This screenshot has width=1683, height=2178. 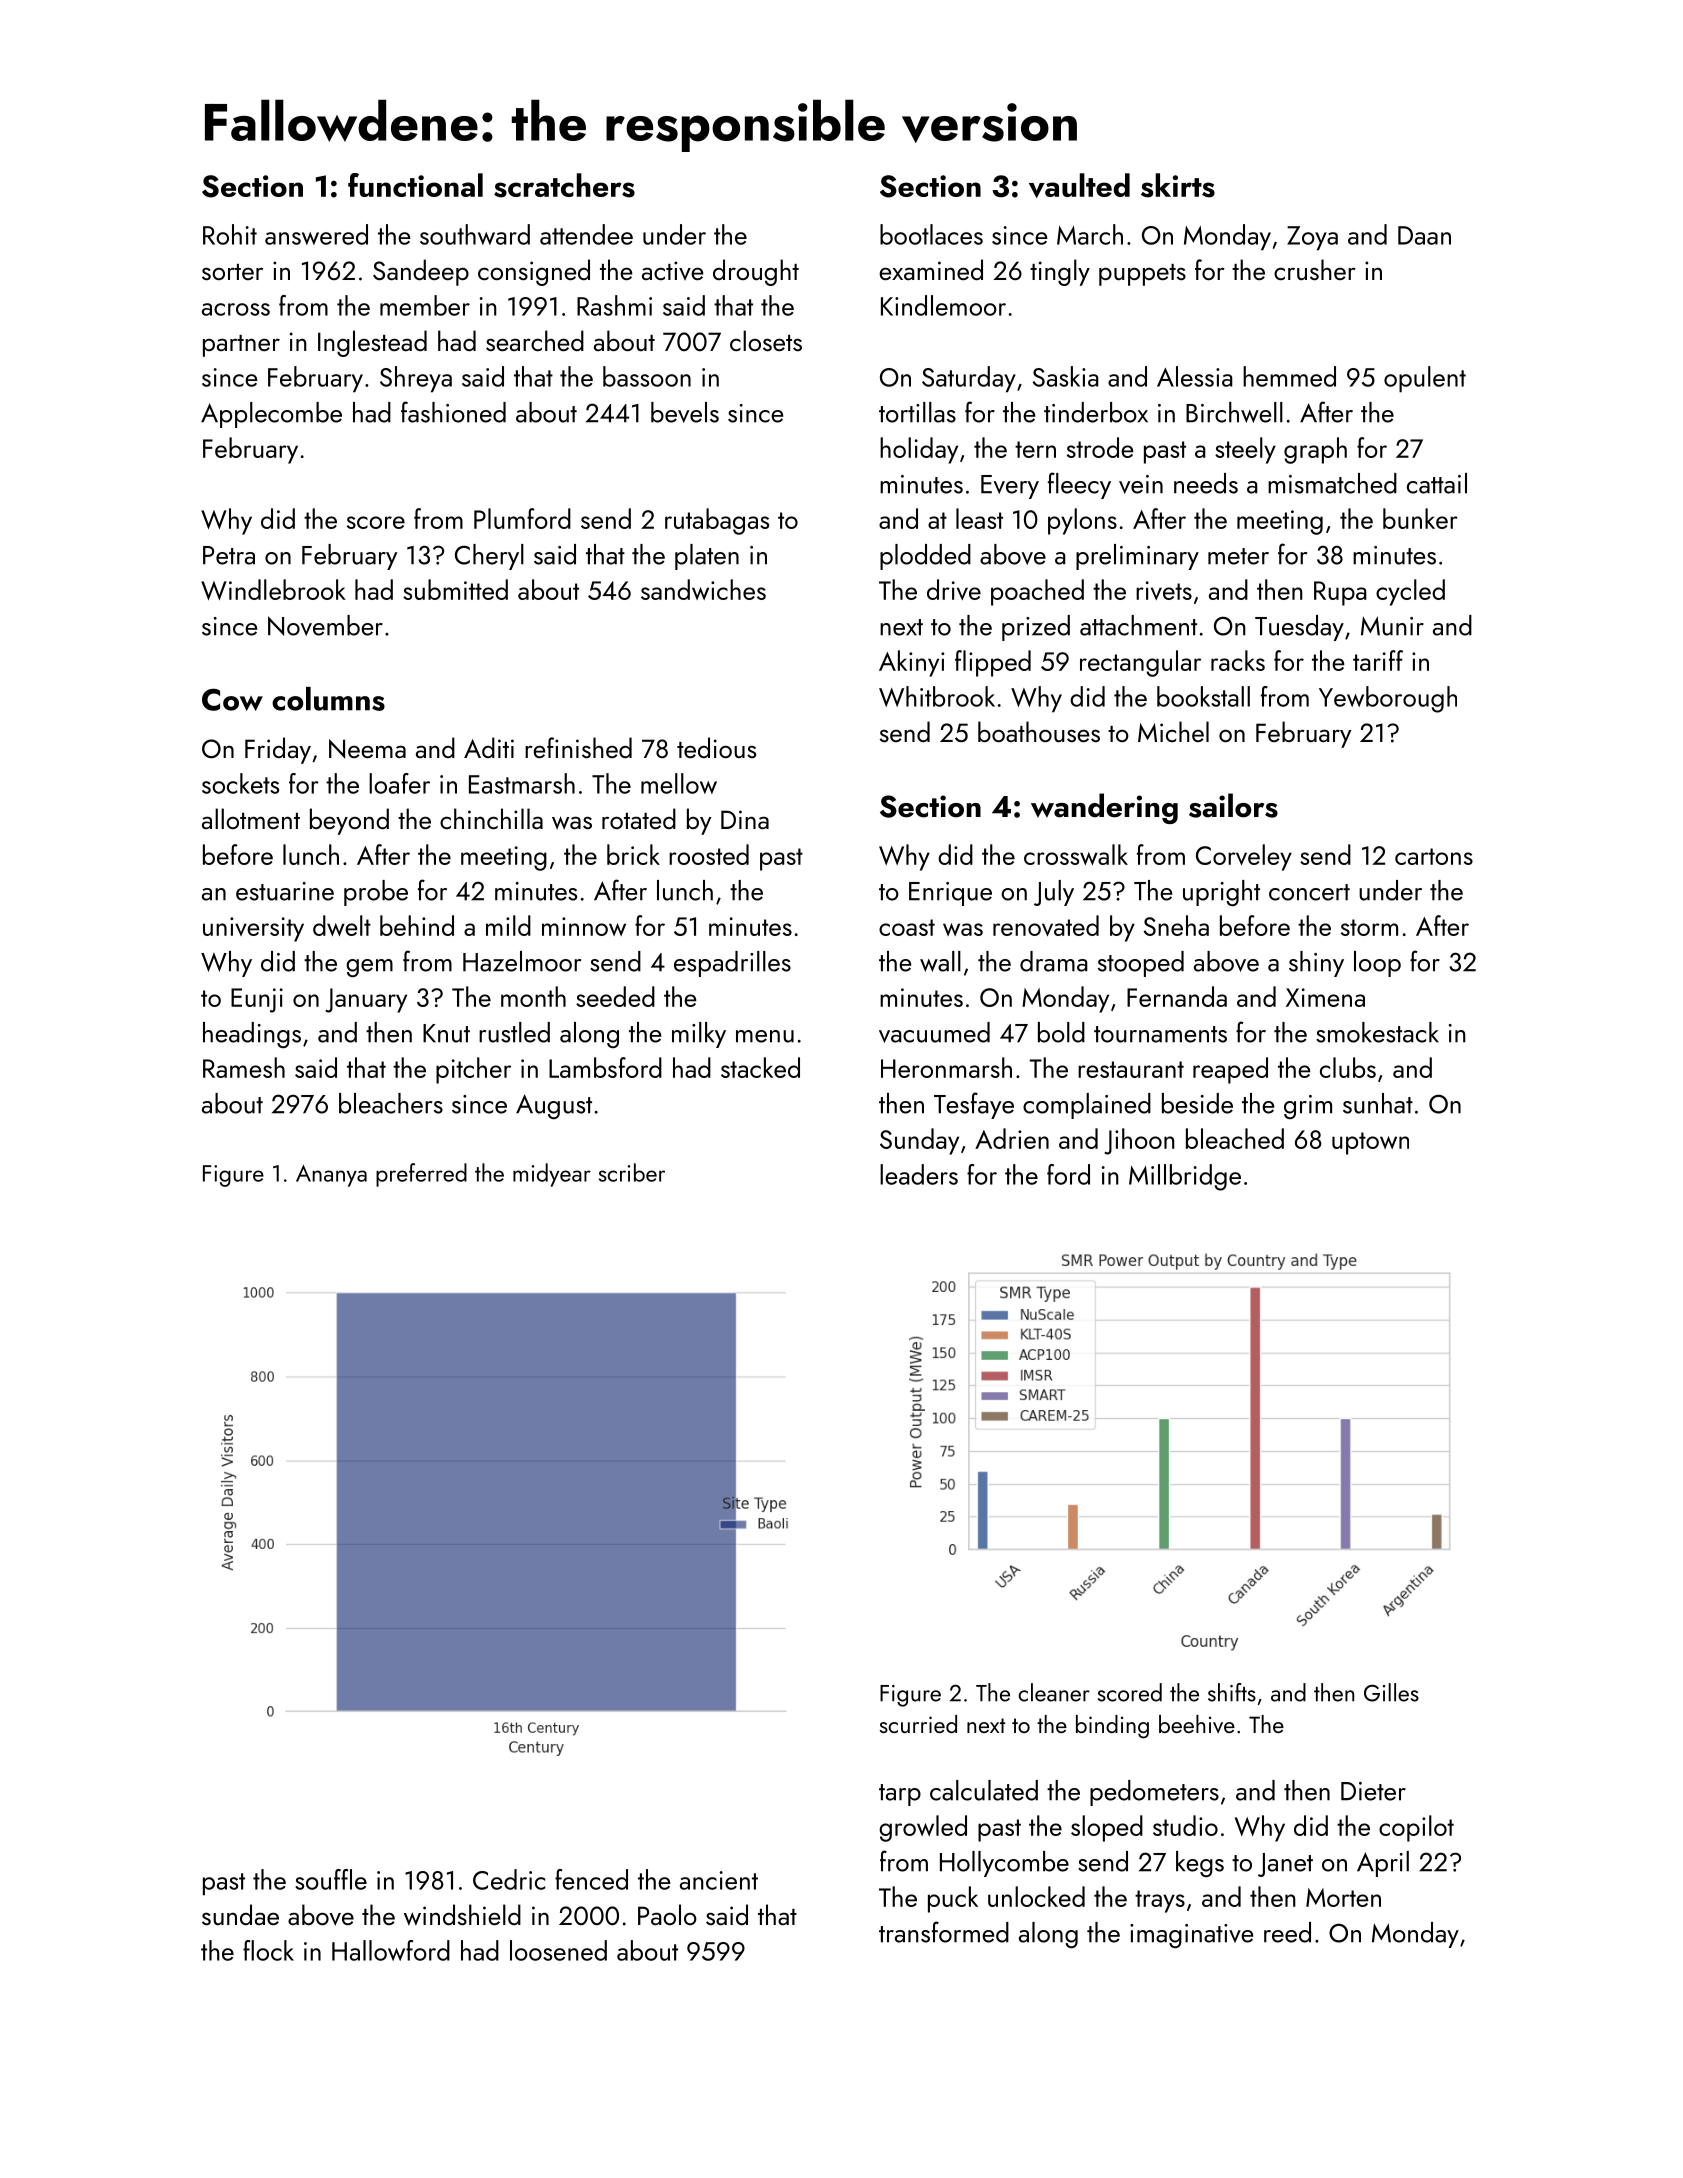 What do you see at coordinates (944, 1932) in the screenshot?
I see `transformed` at bounding box center [944, 1932].
